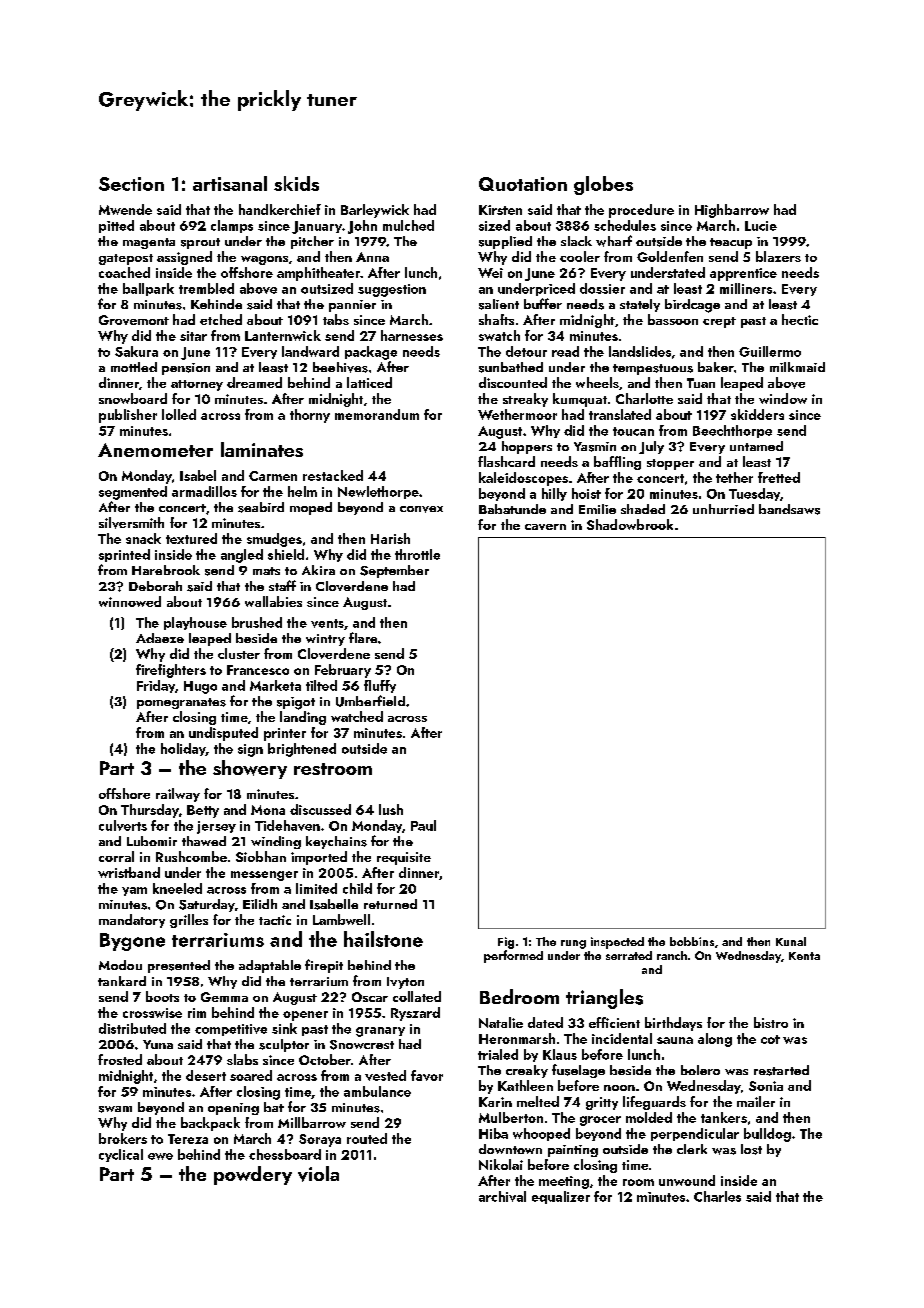 Image resolution: width=924 pixels, height=1308 pixels. Describe the element at coordinates (523, 184) in the page. I see `Quotation` at that location.
